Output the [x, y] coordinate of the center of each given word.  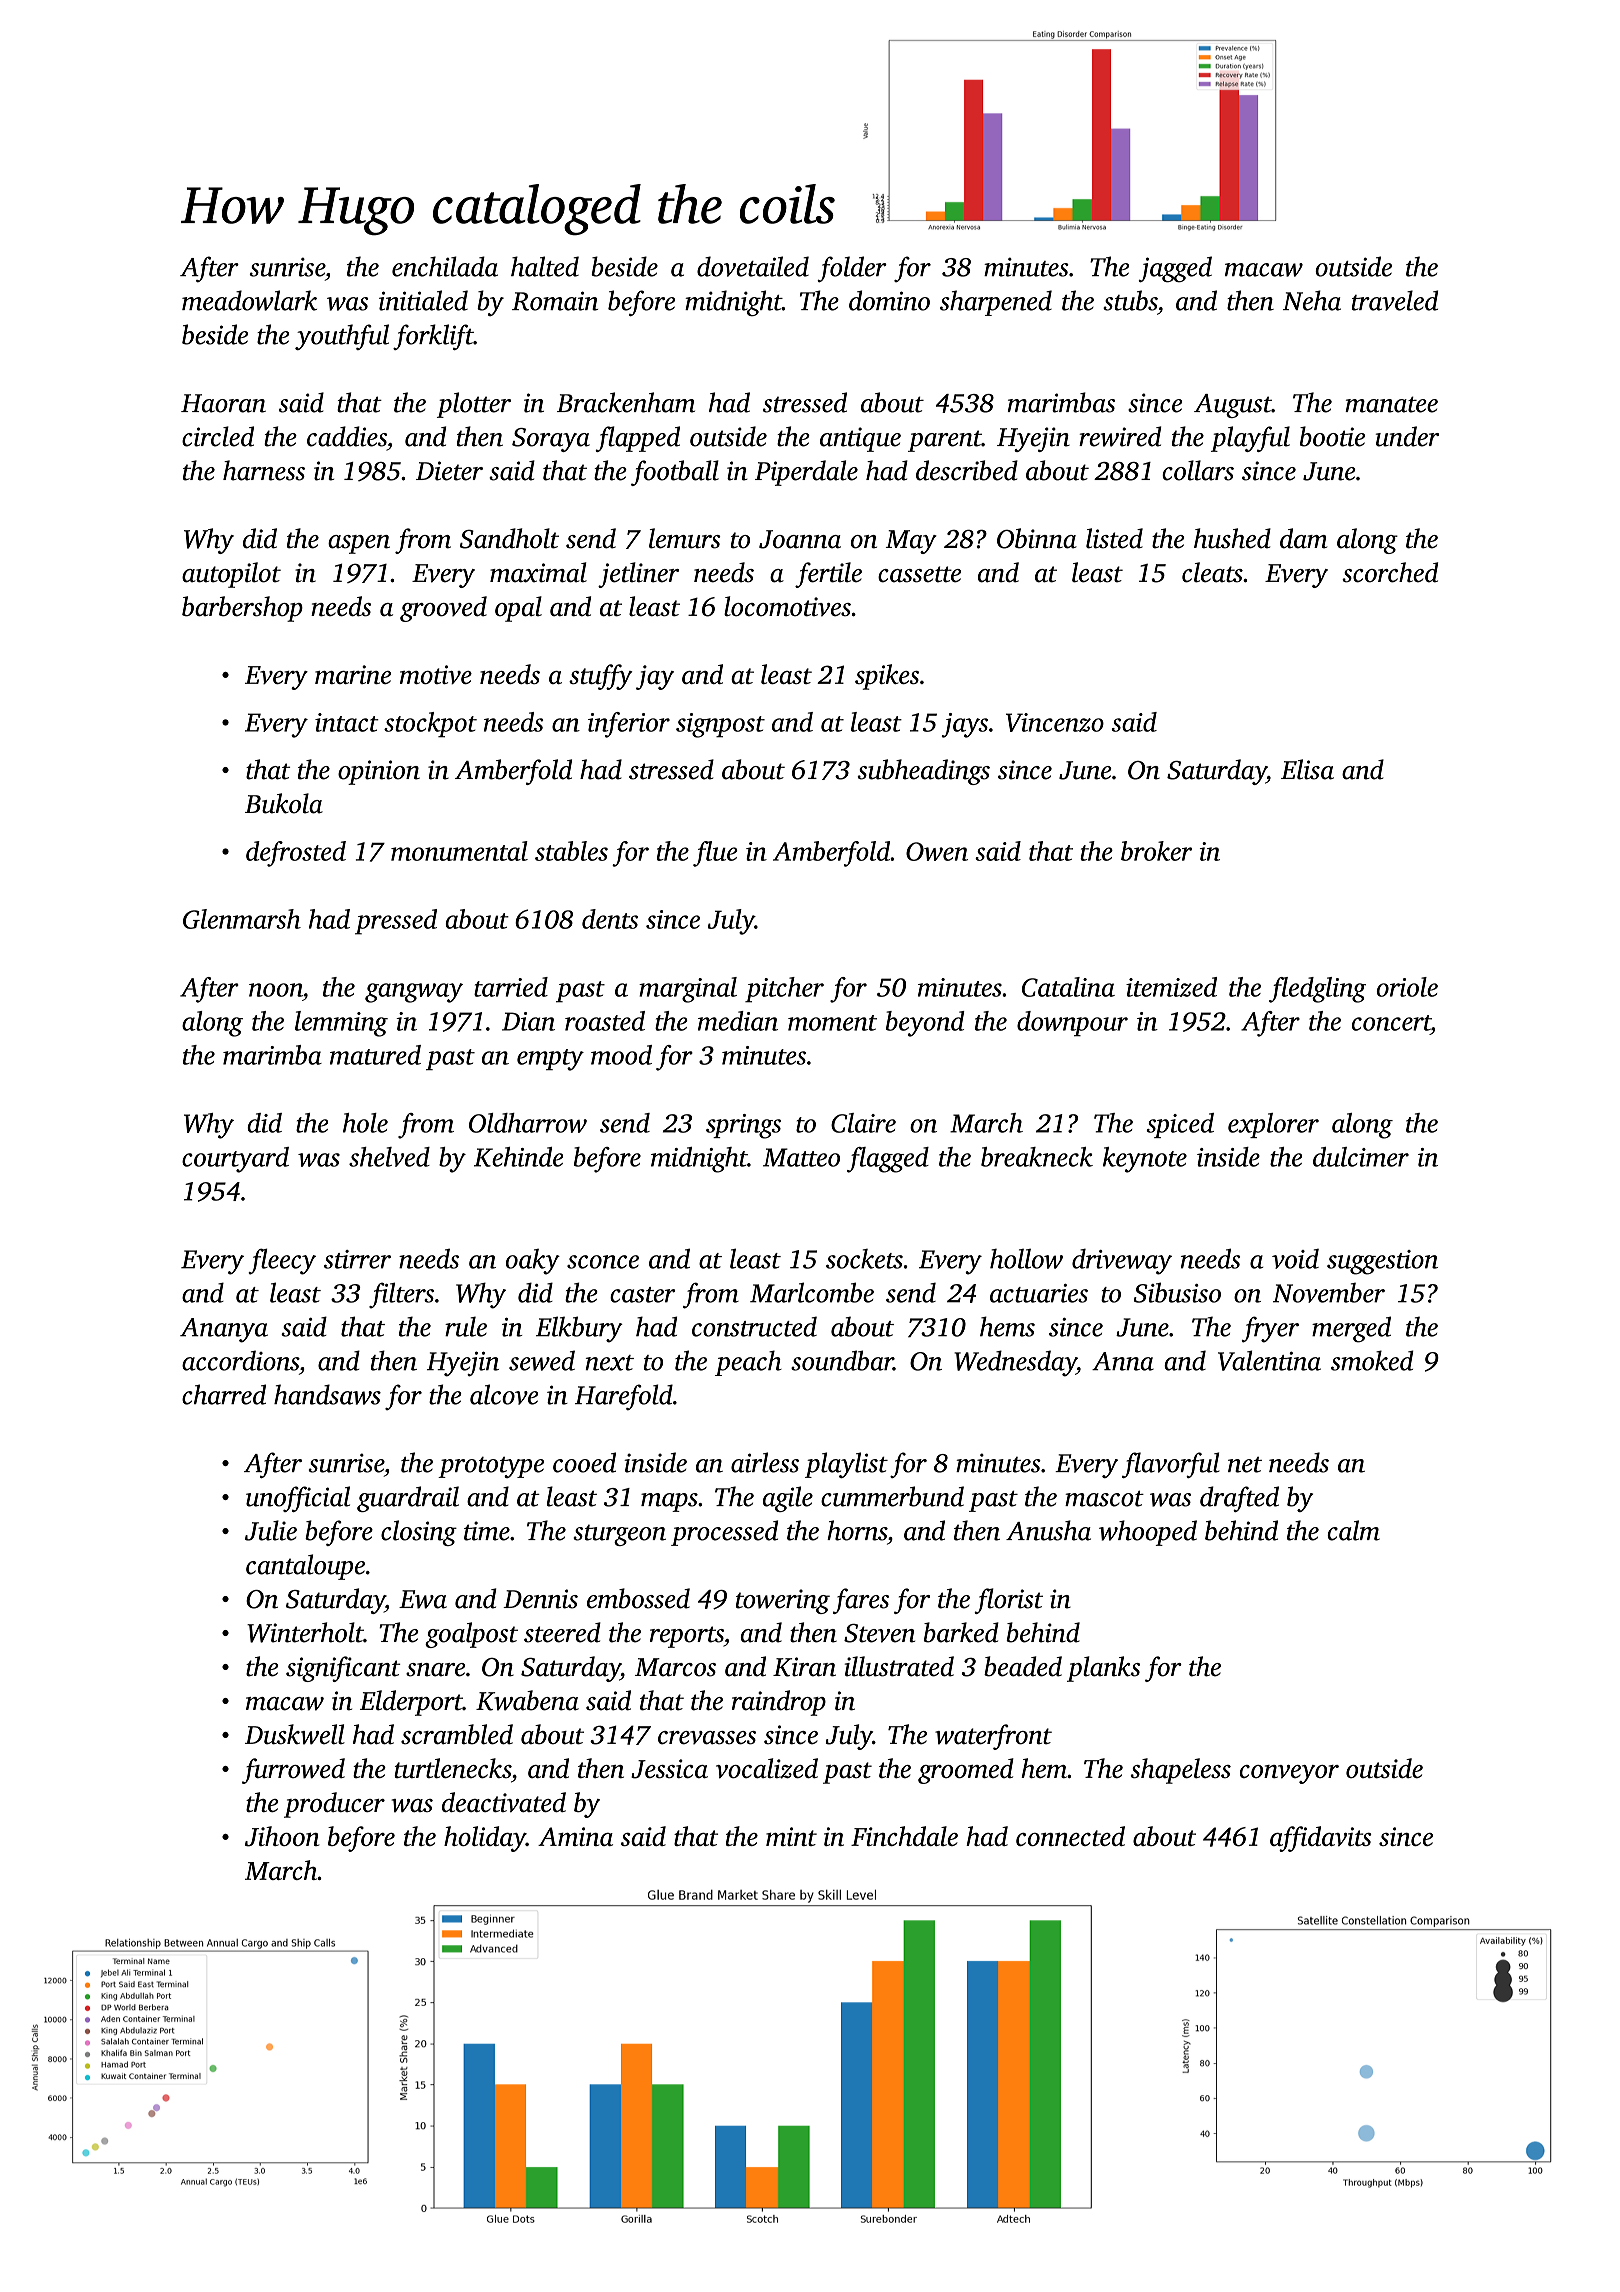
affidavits [1321, 1839]
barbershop [242, 609]
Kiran [804, 1667]
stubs [1130, 300]
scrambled [457, 1734]
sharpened [996, 303]
